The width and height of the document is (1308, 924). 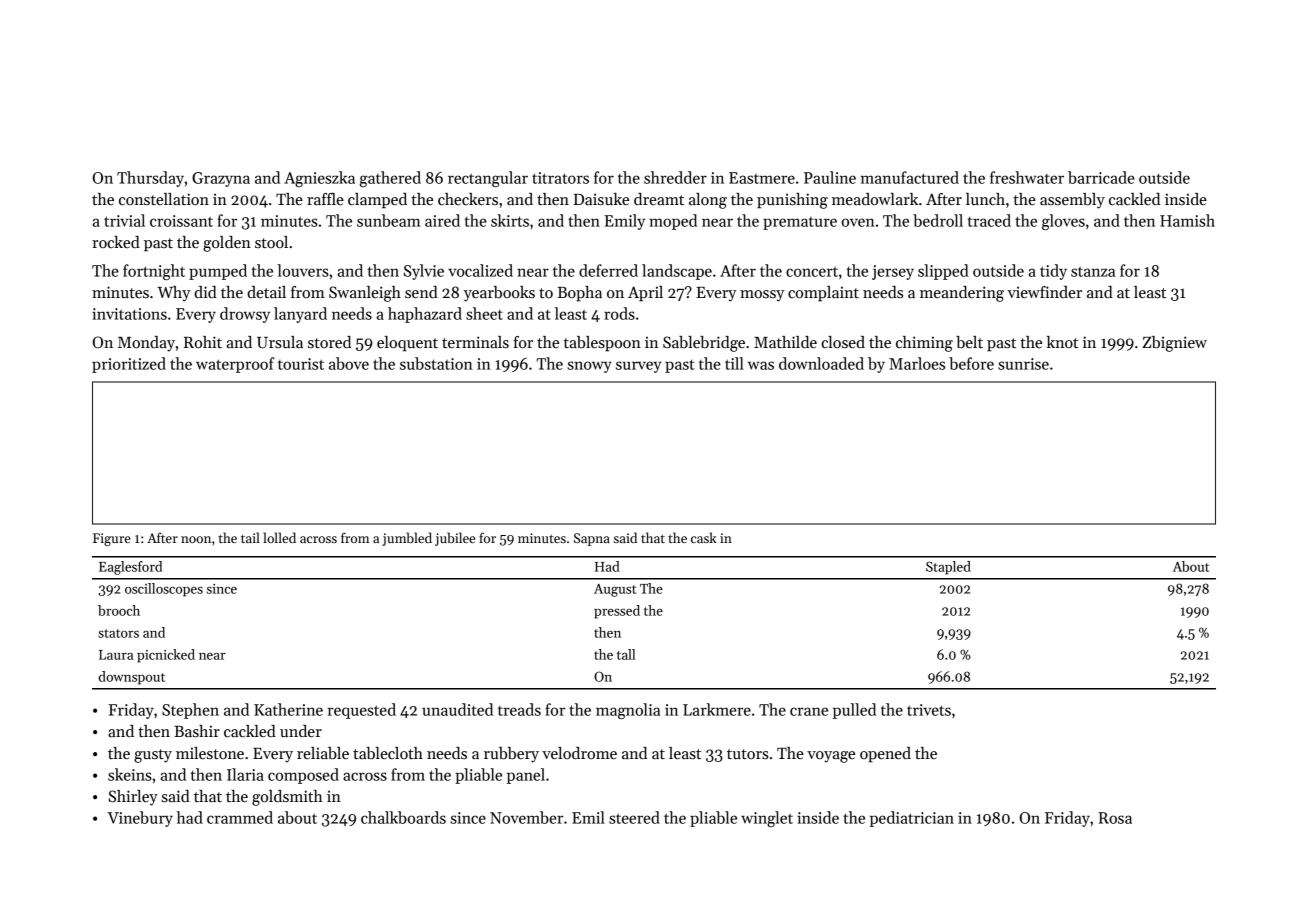 What do you see at coordinates (579, 753) in the document?
I see `velodrome` at bounding box center [579, 753].
